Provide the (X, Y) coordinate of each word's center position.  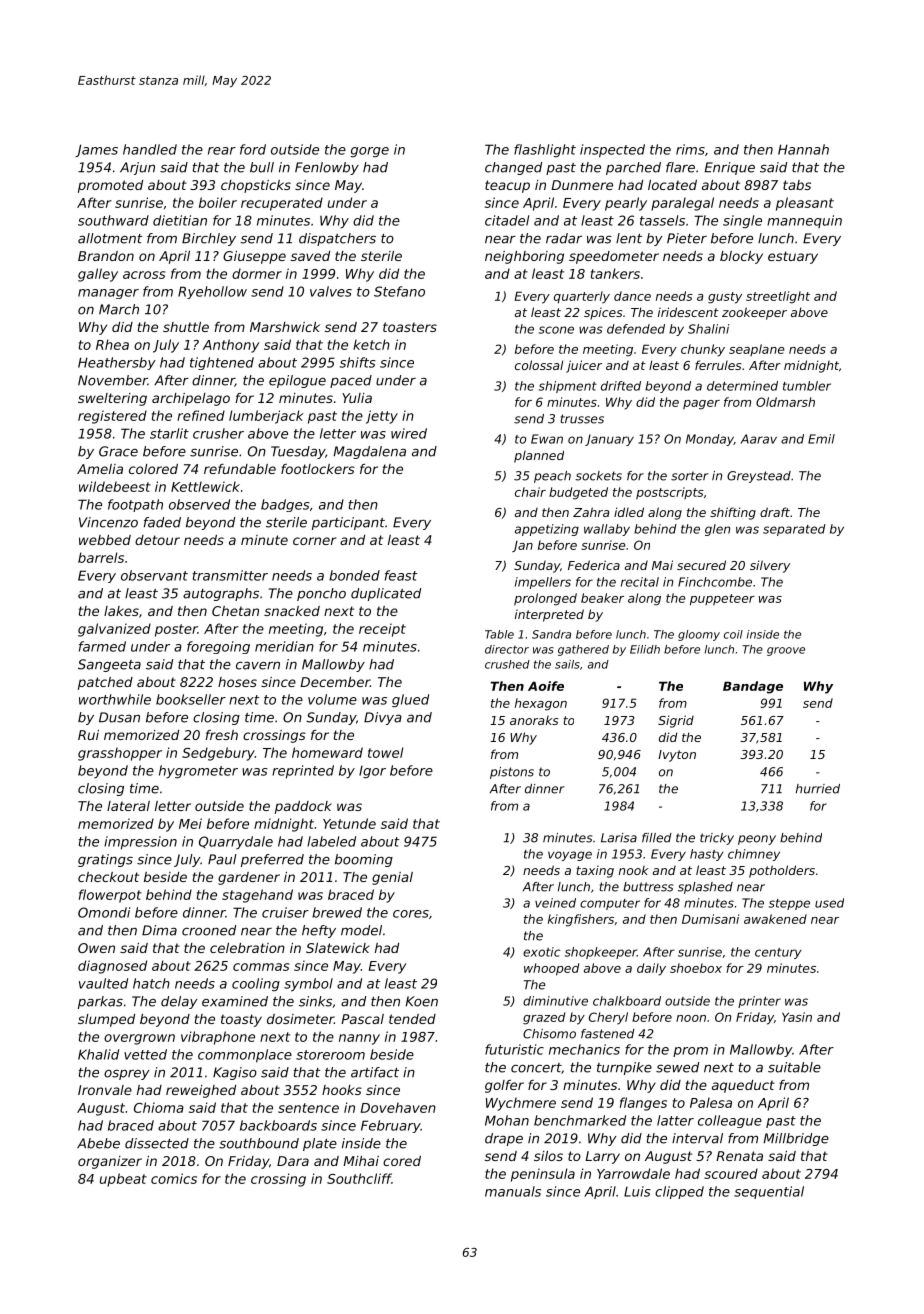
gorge (370, 152)
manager (108, 294)
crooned (209, 930)
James (96, 150)
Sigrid (676, 721)
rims (690, 149)
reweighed (201, 1091)
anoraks (534, 720)
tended (412, 1019)
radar (564, 238)
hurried (818, 789)
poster (176, 630)
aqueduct (743, 1086)
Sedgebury (218, 754)
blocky (741, 257)
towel (385, 752)
